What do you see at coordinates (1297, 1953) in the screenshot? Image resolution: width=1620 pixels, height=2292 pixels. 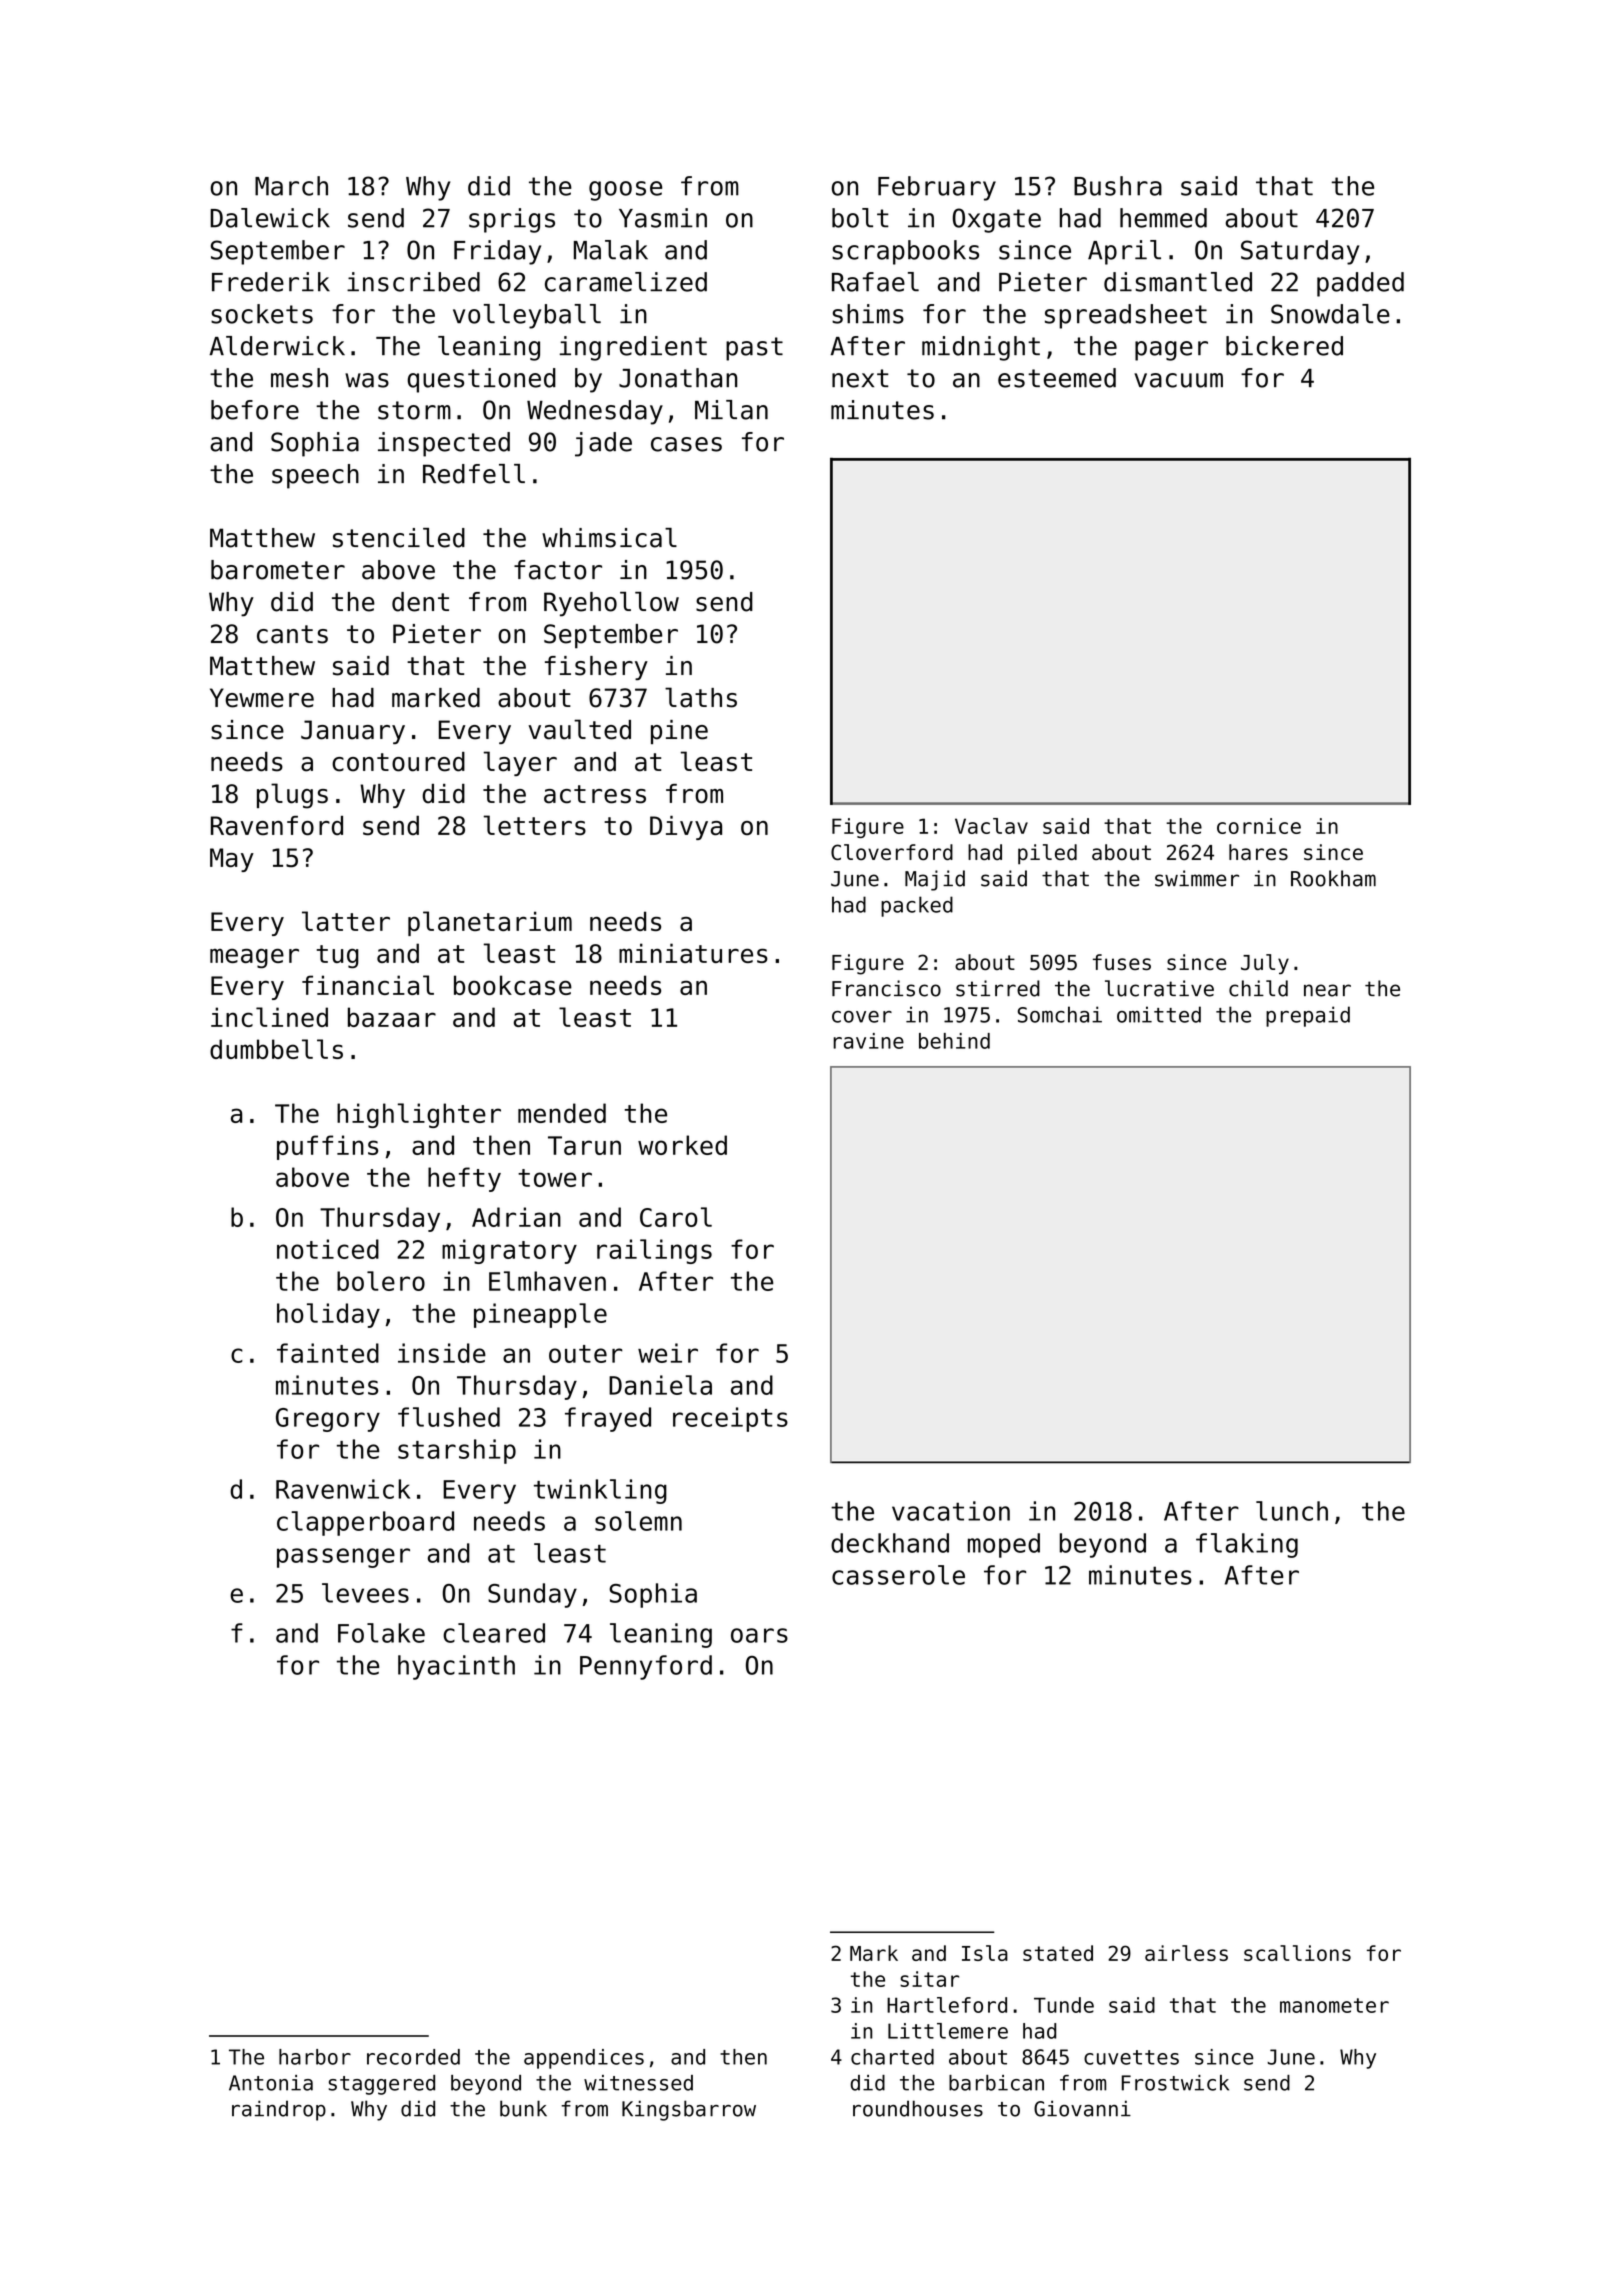 I see `scallions` at bounding box center [1297, 1953].
